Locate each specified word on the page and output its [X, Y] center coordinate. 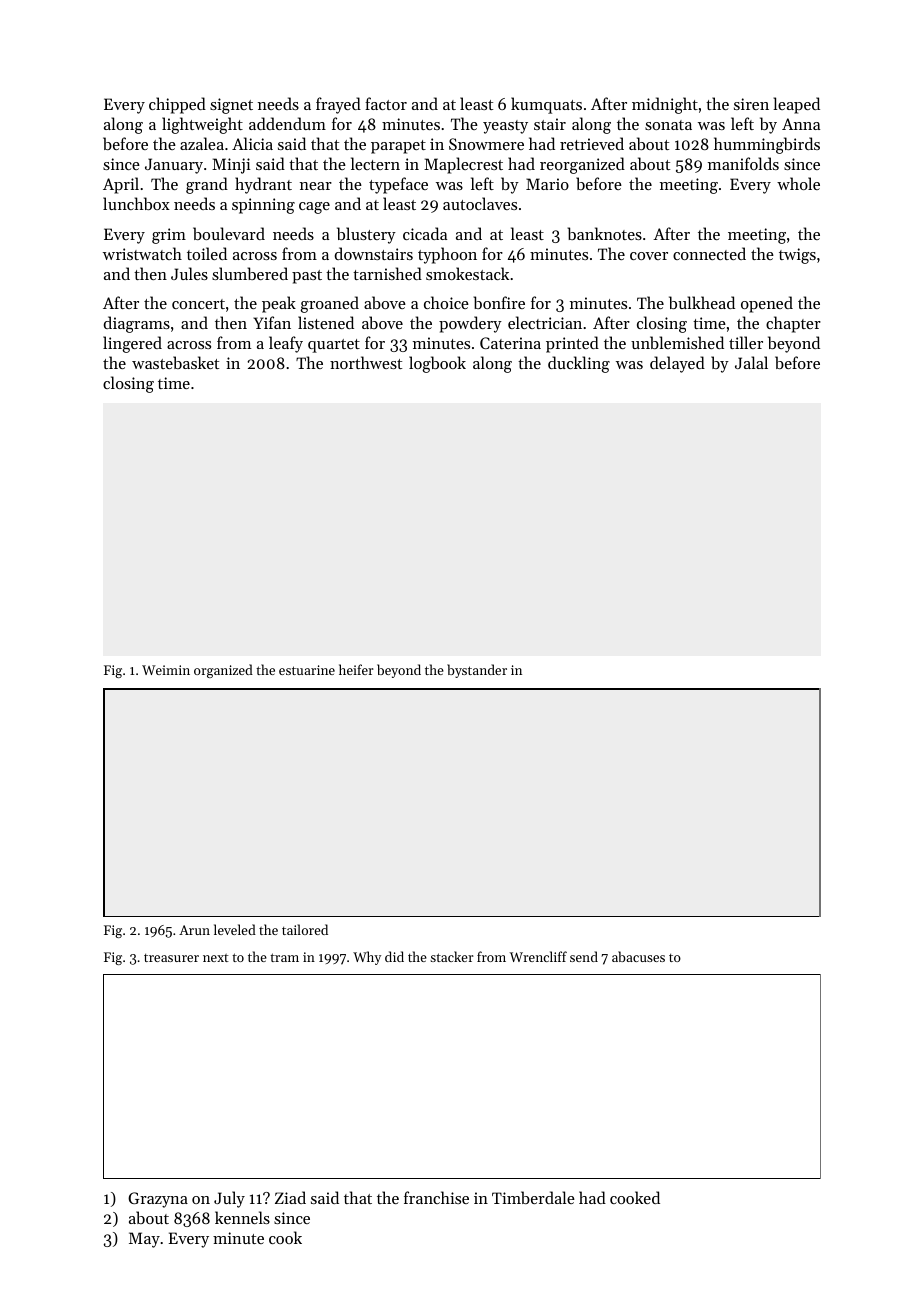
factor [386, 103]
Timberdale [533, 1197]
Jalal [751, 362]
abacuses [638, 956]
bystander [477, 671]
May [144, 1240]
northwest [366, 362]
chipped [177, 105]
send [584, 956]
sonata [668, 125]
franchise [436, 1197]
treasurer [171, 957]
